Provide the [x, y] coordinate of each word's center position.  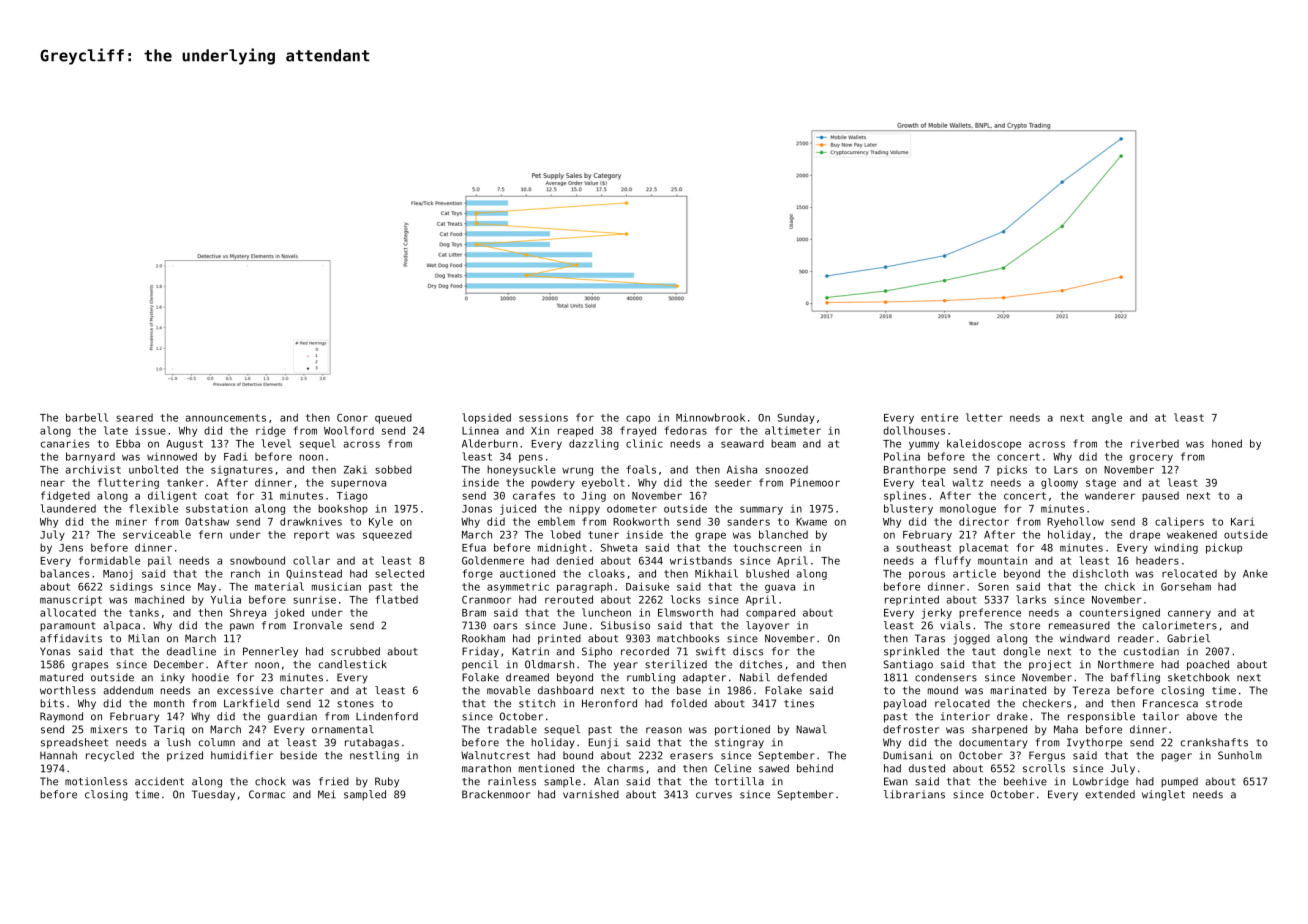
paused [1160, 496]
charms [625, 768]
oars [505, 626]
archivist [93, 469]
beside [298, 755]
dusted [927, 768]
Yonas [55, 651]
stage [1101, 484]
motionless [96, 781]
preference [990, 613]
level [276, 443]
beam [783, 443]
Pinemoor [815, 482]
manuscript [71, 600]
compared [770, 613]
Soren [993, 587]
